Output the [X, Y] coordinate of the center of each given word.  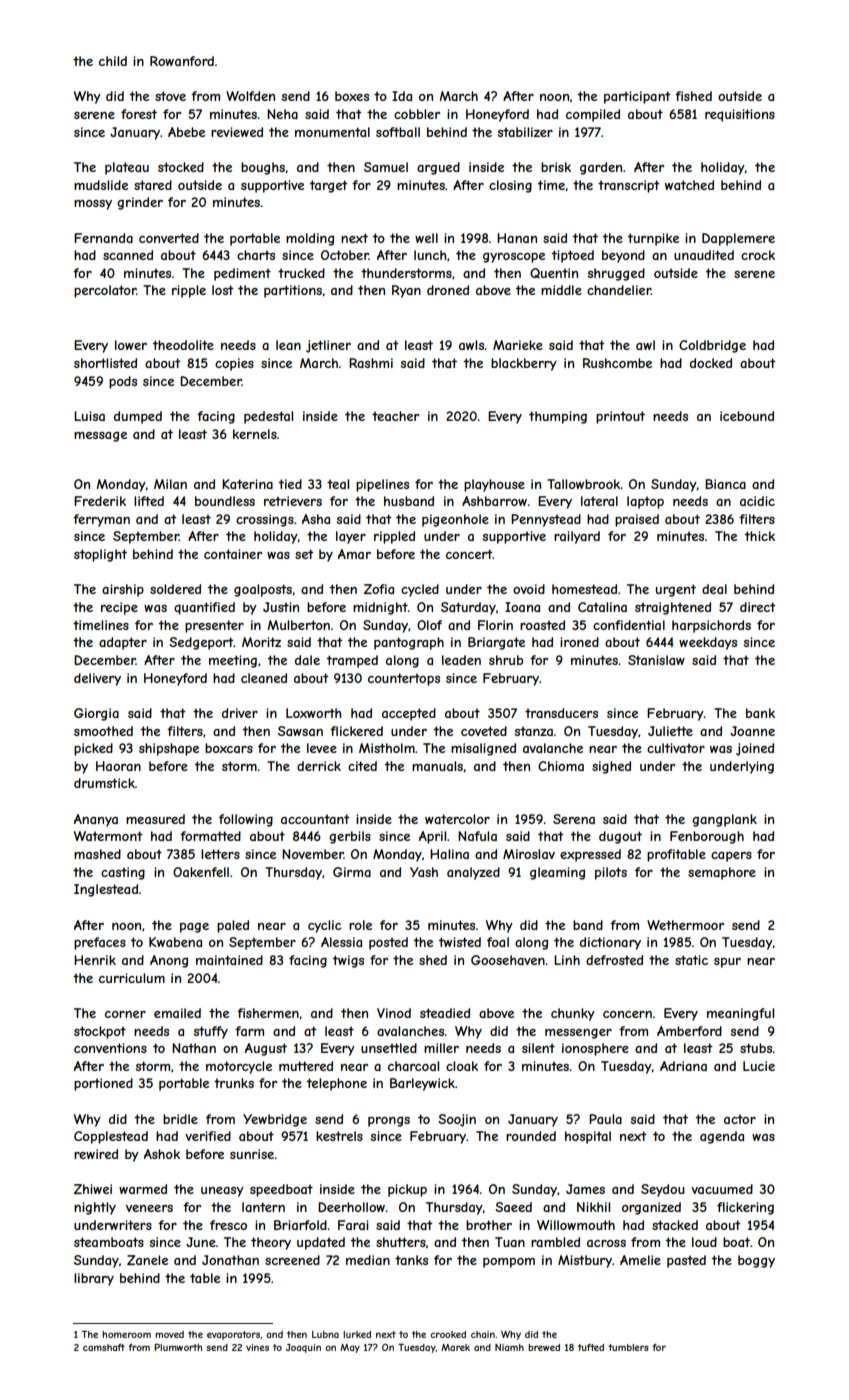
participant [637, 97]
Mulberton [298, 625]
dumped [138, 417]
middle [561, 290]
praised [637, 520]
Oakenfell [201, 872]
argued [438, 168]
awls [471, 345]
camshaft [104, 1347]
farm [249, 1031]
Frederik [100, 501]
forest [139, 114]
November [313, 854]
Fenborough [707, 837]
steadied [445, 1013]
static [691, 960]
